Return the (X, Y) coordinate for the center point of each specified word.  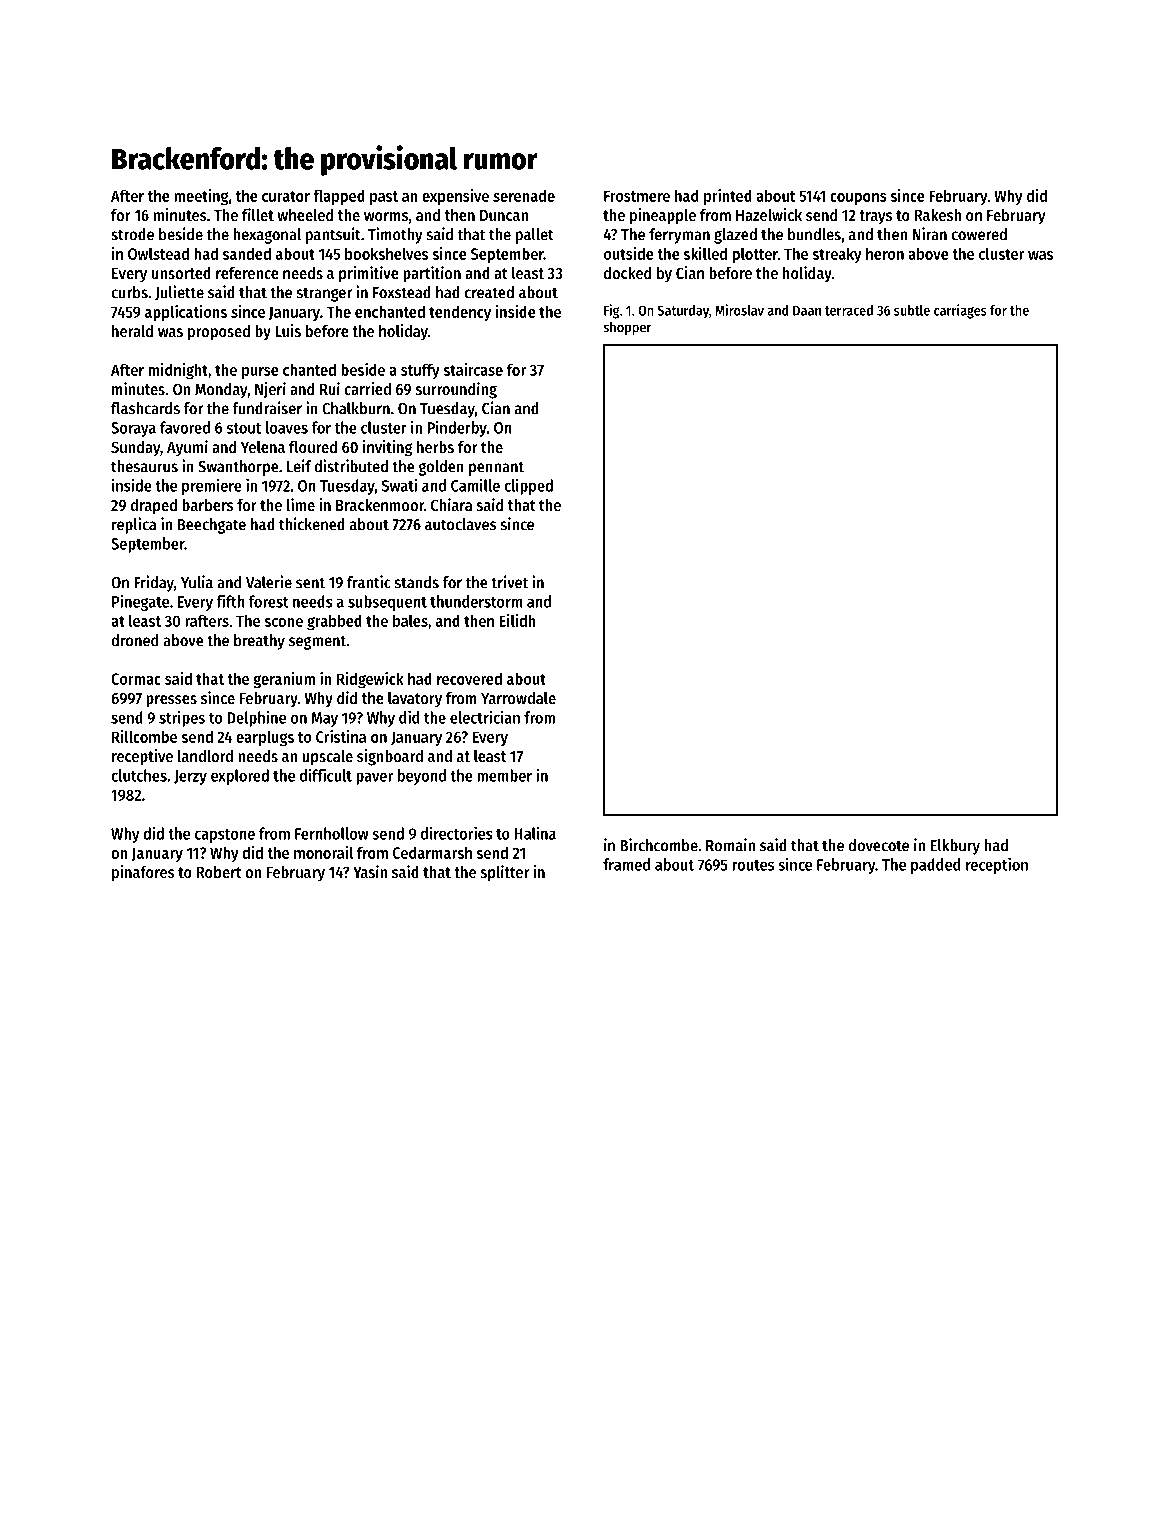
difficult (326, 775)
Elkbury (955, 847)
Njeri (270, 390)
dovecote (878, 845)
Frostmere (637, 196)
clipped (528, 487)
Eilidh (517, 620)
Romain (730, 845)
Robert (219, 872)
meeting (201, 197)
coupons (858, 199)
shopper (627, 328)
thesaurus (144, 466)
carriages (960, 311)
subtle (912, 310)
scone (283, 622)
